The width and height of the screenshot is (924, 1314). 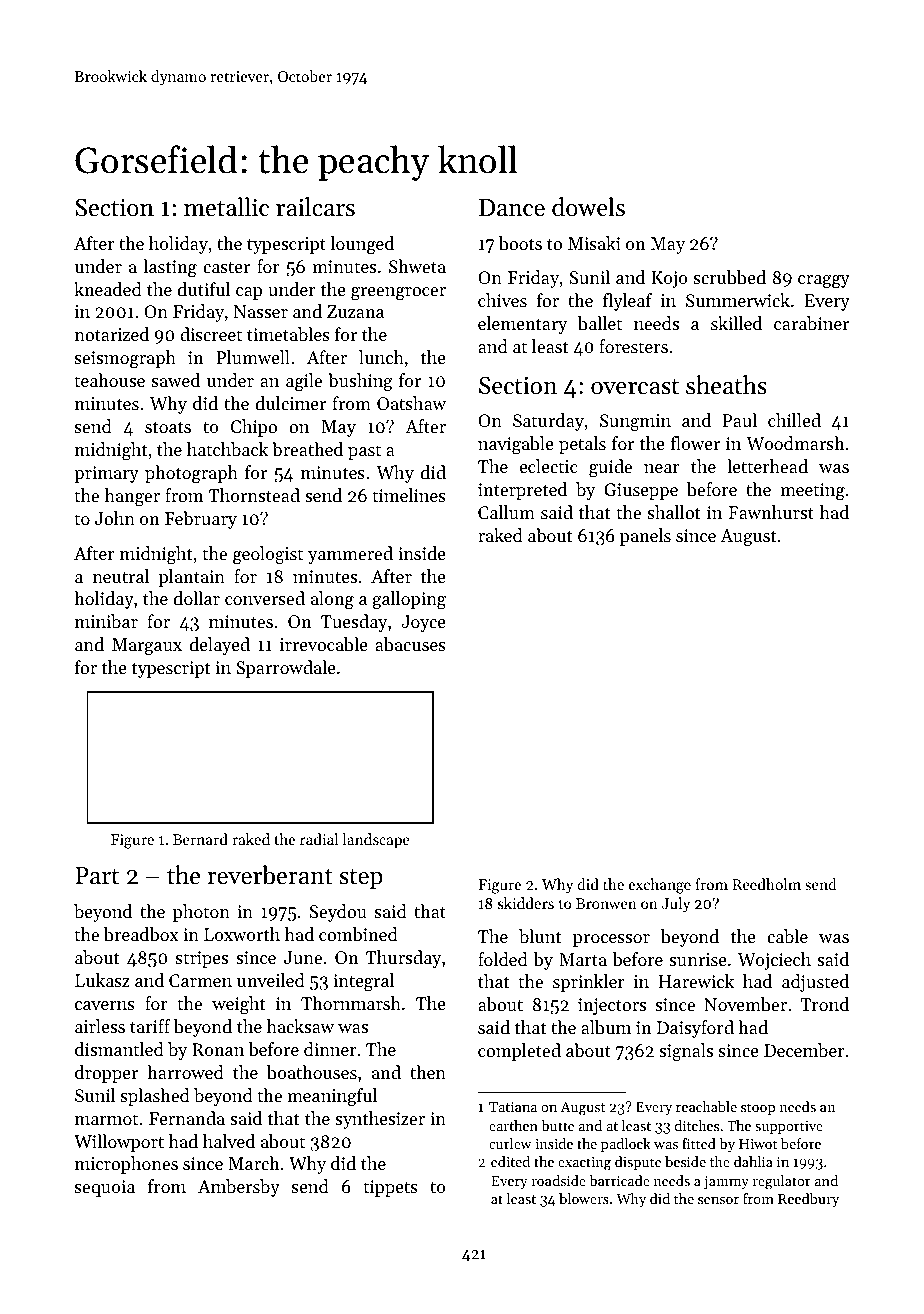 What do you see at coordinates (226, 207) in the screenshot?
I see `metallic` at bounding box center [226, 207].
